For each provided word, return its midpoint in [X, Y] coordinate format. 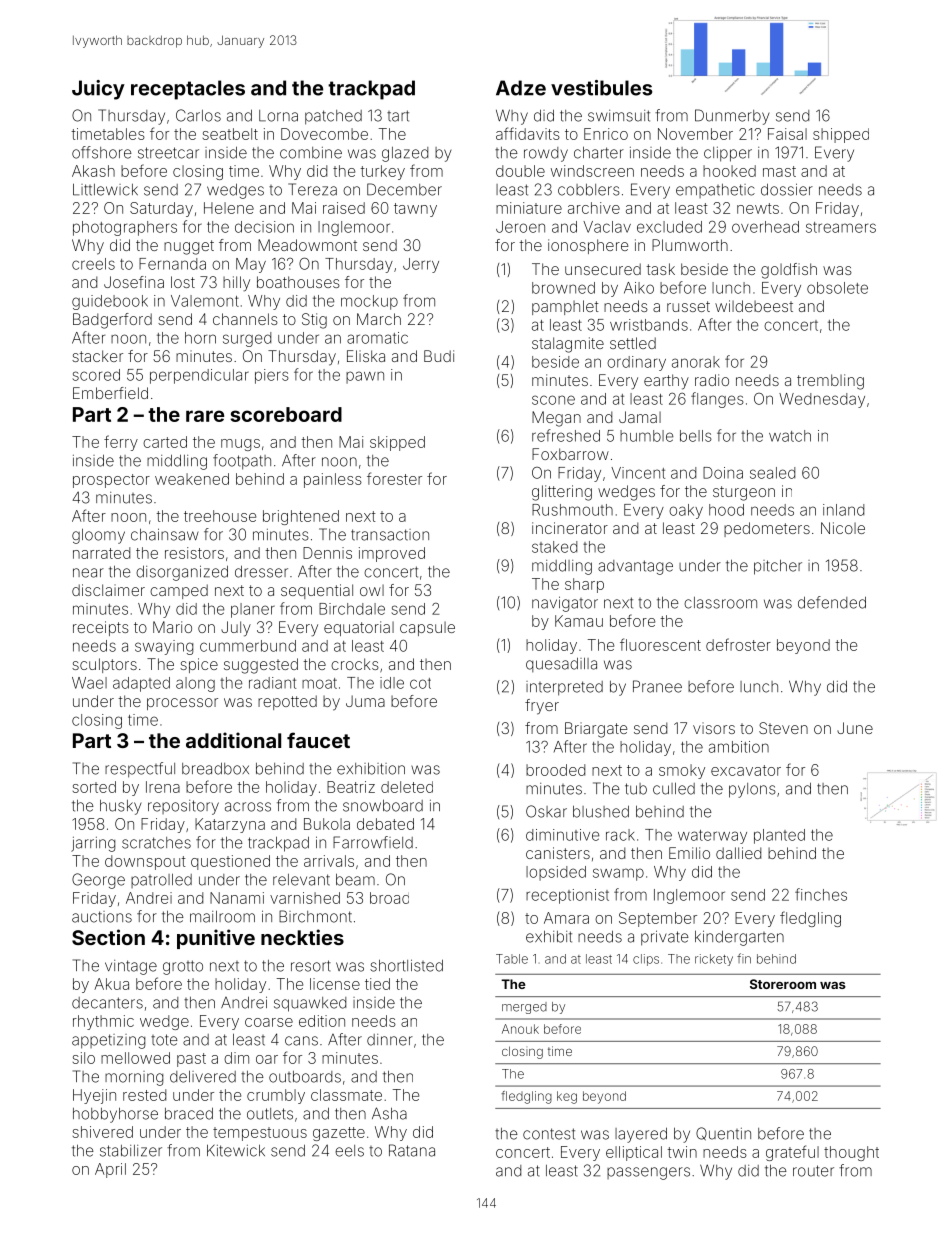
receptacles [188, 90]
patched [333, 117]
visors [714, 728]
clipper [728, 154]
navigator [565, 604]
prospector [111, 481]
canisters [558, 853]
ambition [739, 747]
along [195, 684]
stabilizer [131, 1151]
